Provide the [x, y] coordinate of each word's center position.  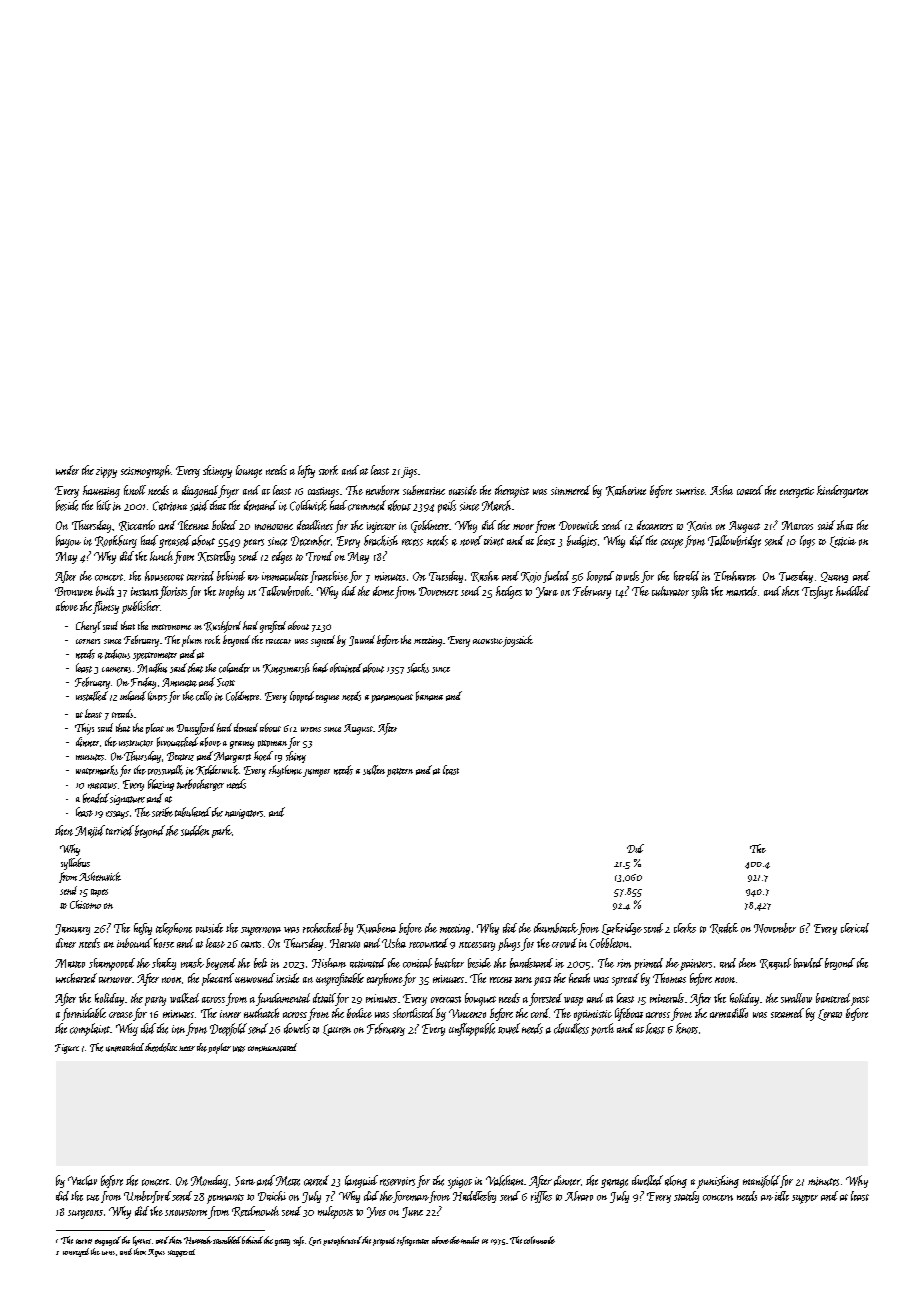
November [775, 928]
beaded [96, 798]
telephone [174, 929]
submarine [424, 490]
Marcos [797, 525]
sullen [374, 770]
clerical [855, 928]
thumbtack [556, 928]
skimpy [217, 471]
